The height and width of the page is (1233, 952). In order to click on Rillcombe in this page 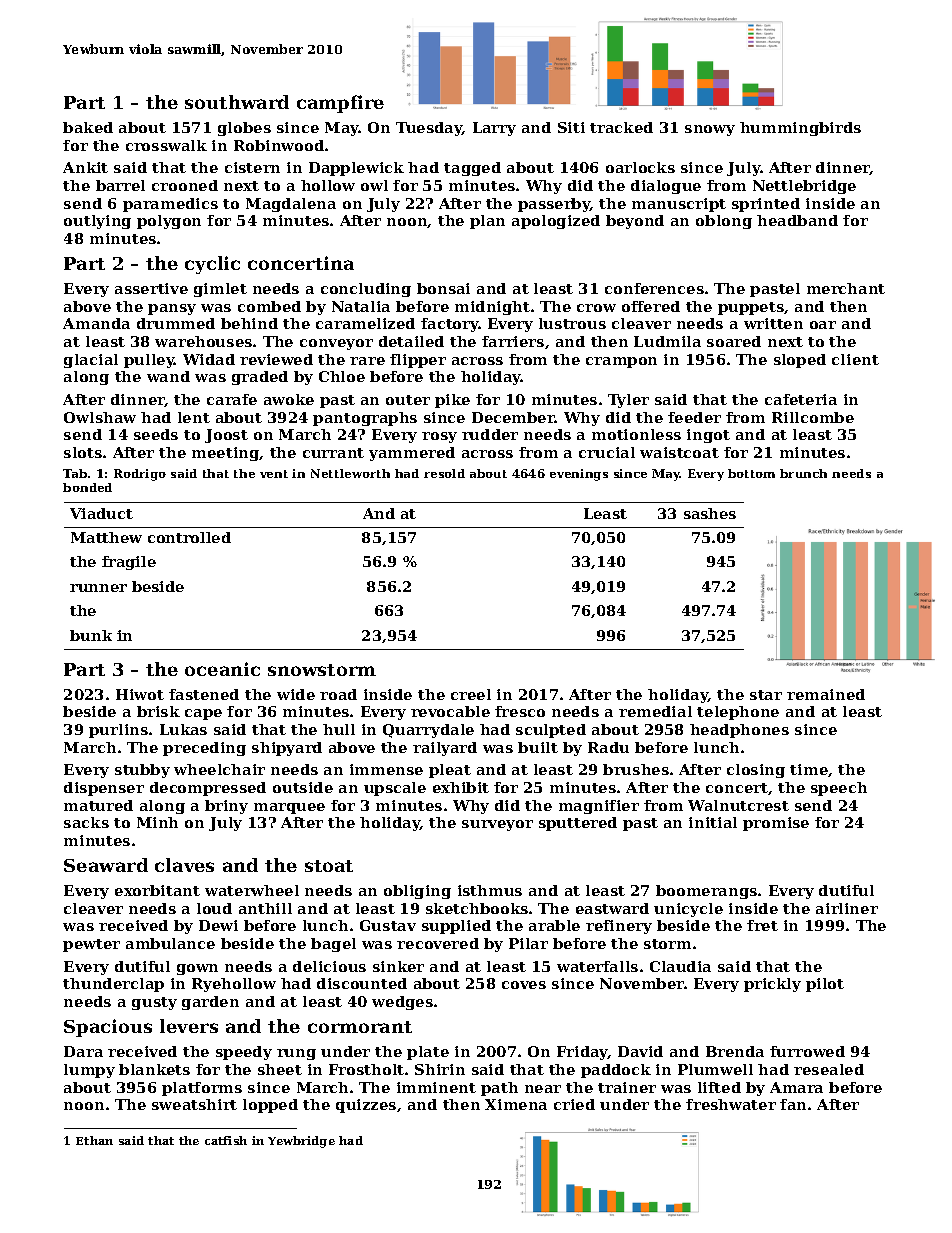, I will do `click(813, 417)`.
